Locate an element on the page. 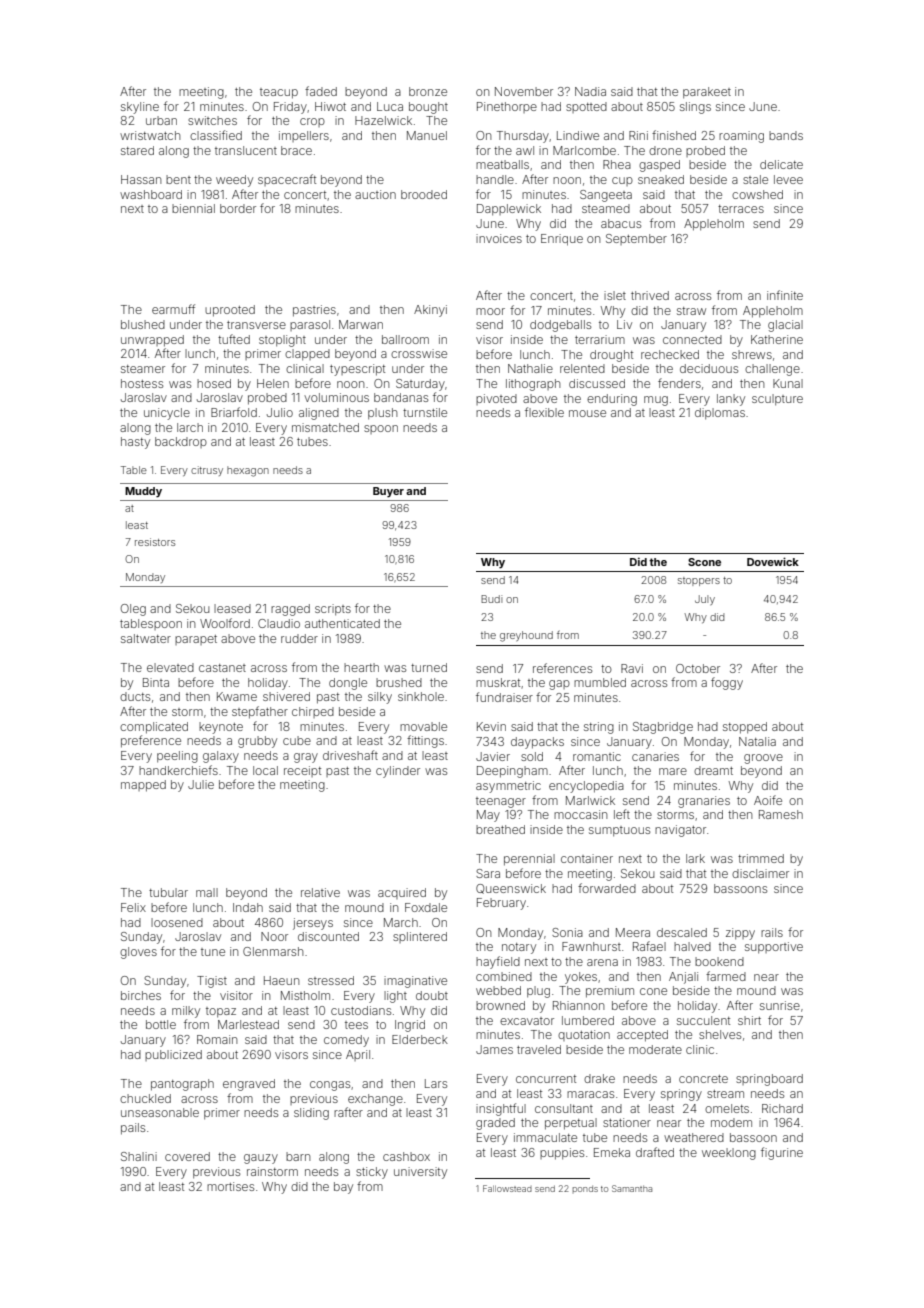 Image resolution: width=924 pixels, height=1308 pixels. mall is located at coordinates (207, 892).
